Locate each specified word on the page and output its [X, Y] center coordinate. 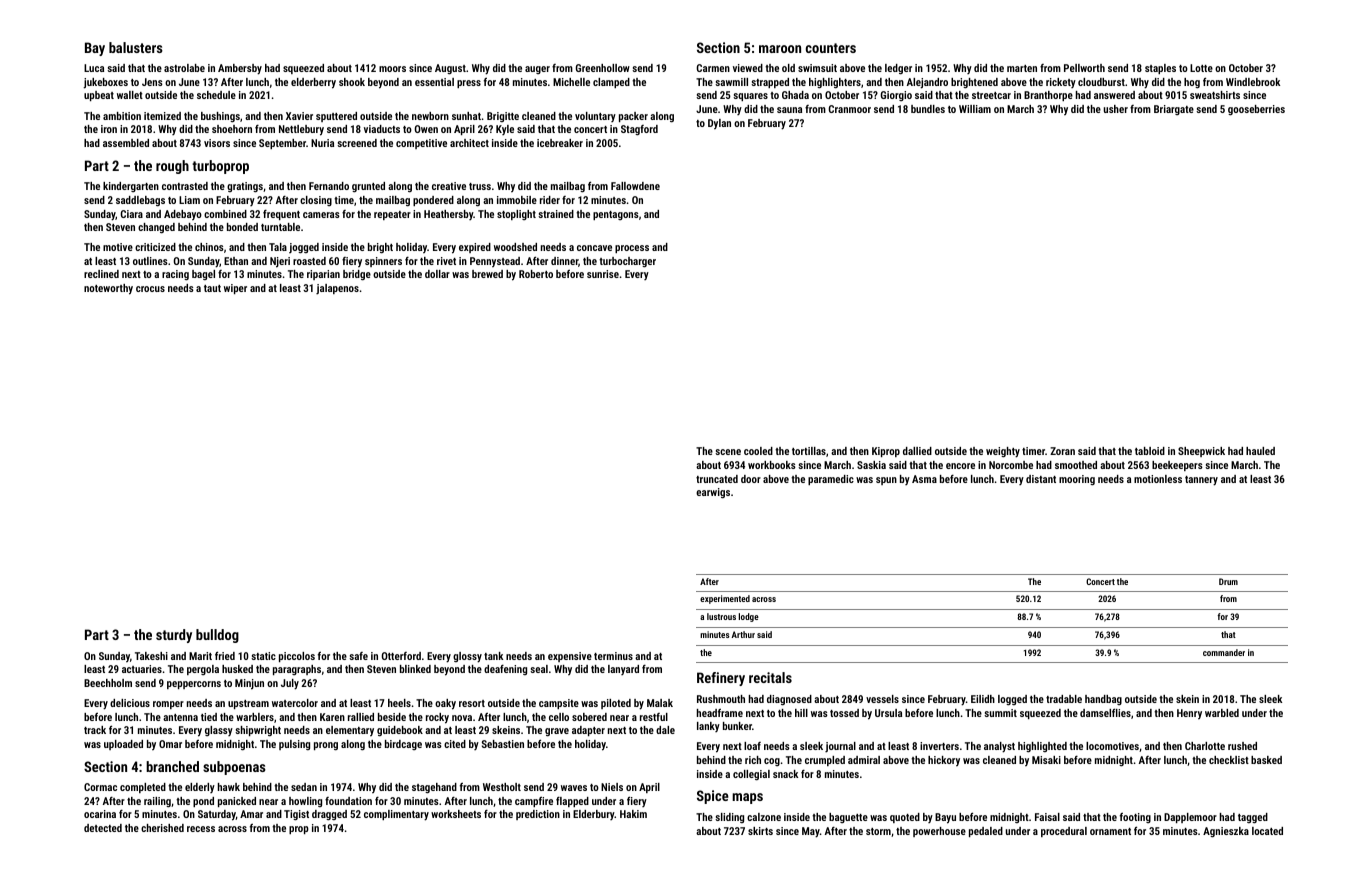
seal [539, 669]
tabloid [1150, 451]
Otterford [401, 656]
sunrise [603, 274]
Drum [1228, 581]
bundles [928, 109]
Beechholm [108, 683]
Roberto [536, 274]
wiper [235, 289]
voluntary [595, 117]
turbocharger [627, 262]
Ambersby [240, 69]
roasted [309, 261]
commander [1224, 652]
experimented [725, 599]
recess [201, 829]
